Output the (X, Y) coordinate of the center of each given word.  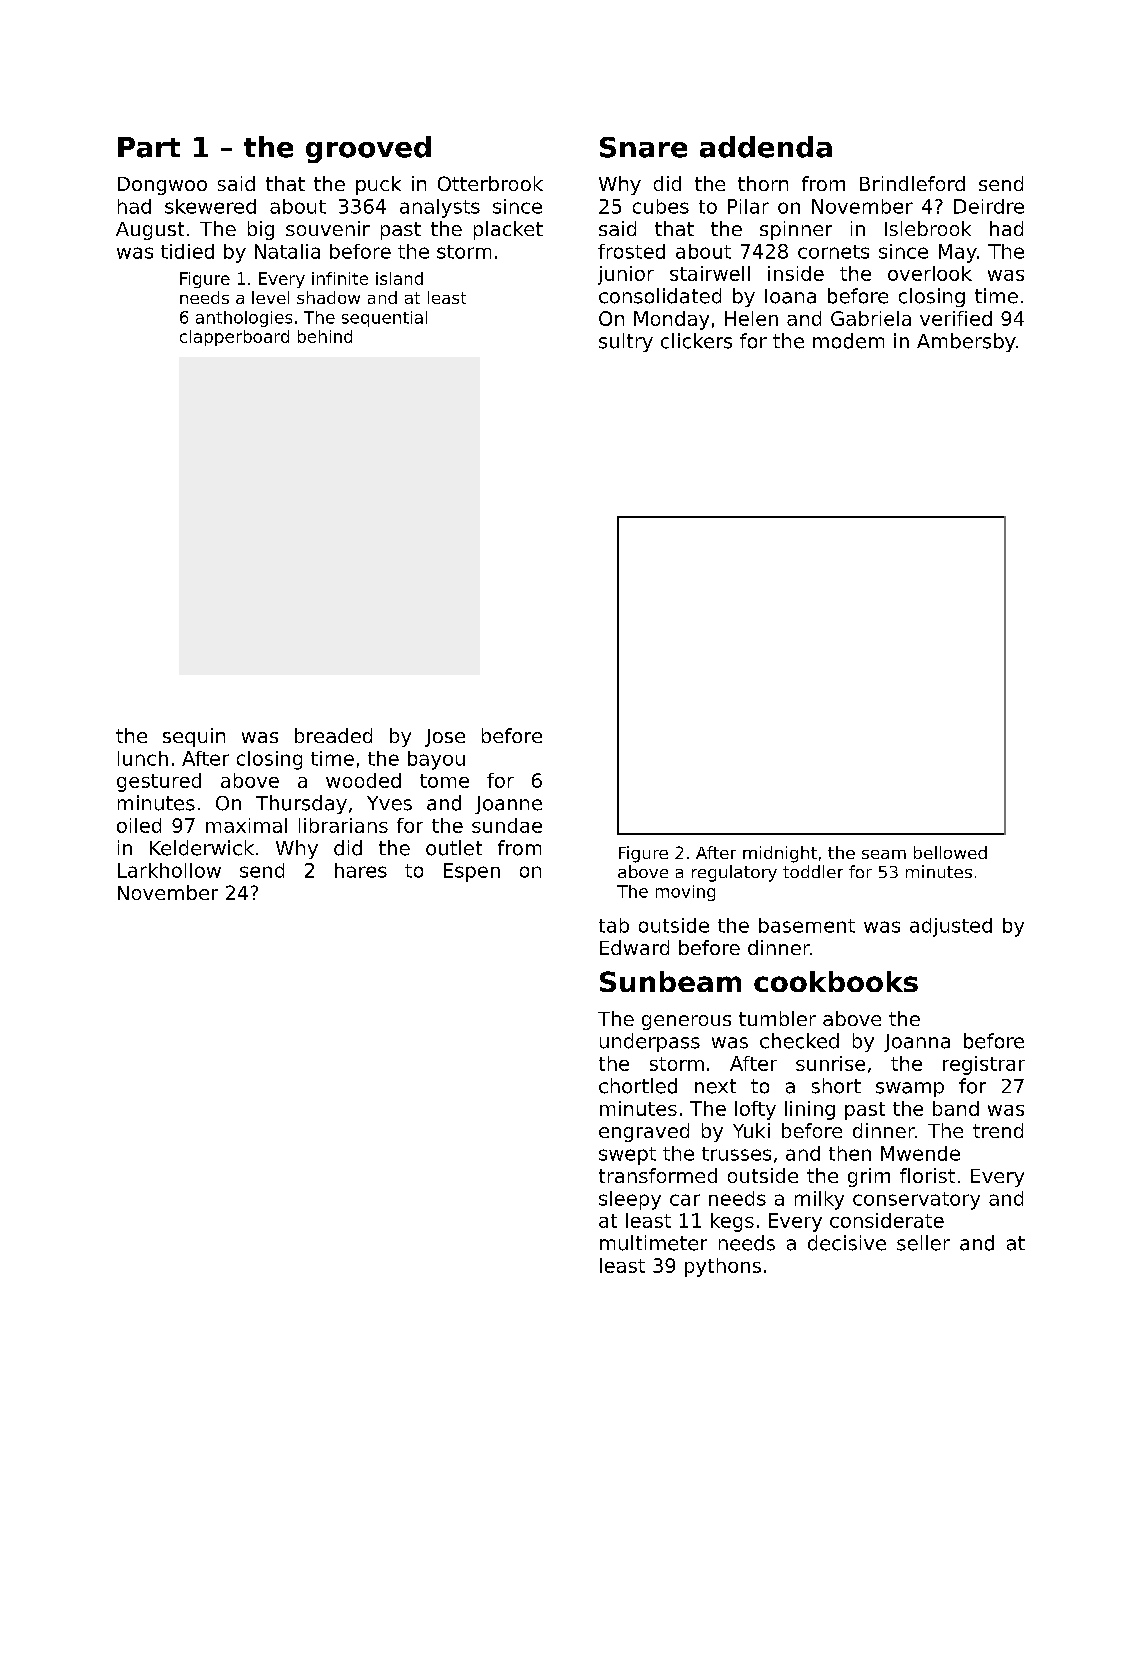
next (715, 1086)
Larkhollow (169, 870)
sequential (384, 319)
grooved (368, 149)
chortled (638, 1086)
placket (508, 230)
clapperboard (234, 338)
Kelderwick (202, 848)
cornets (833, 252)
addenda (766, 147)
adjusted (951, 927)
